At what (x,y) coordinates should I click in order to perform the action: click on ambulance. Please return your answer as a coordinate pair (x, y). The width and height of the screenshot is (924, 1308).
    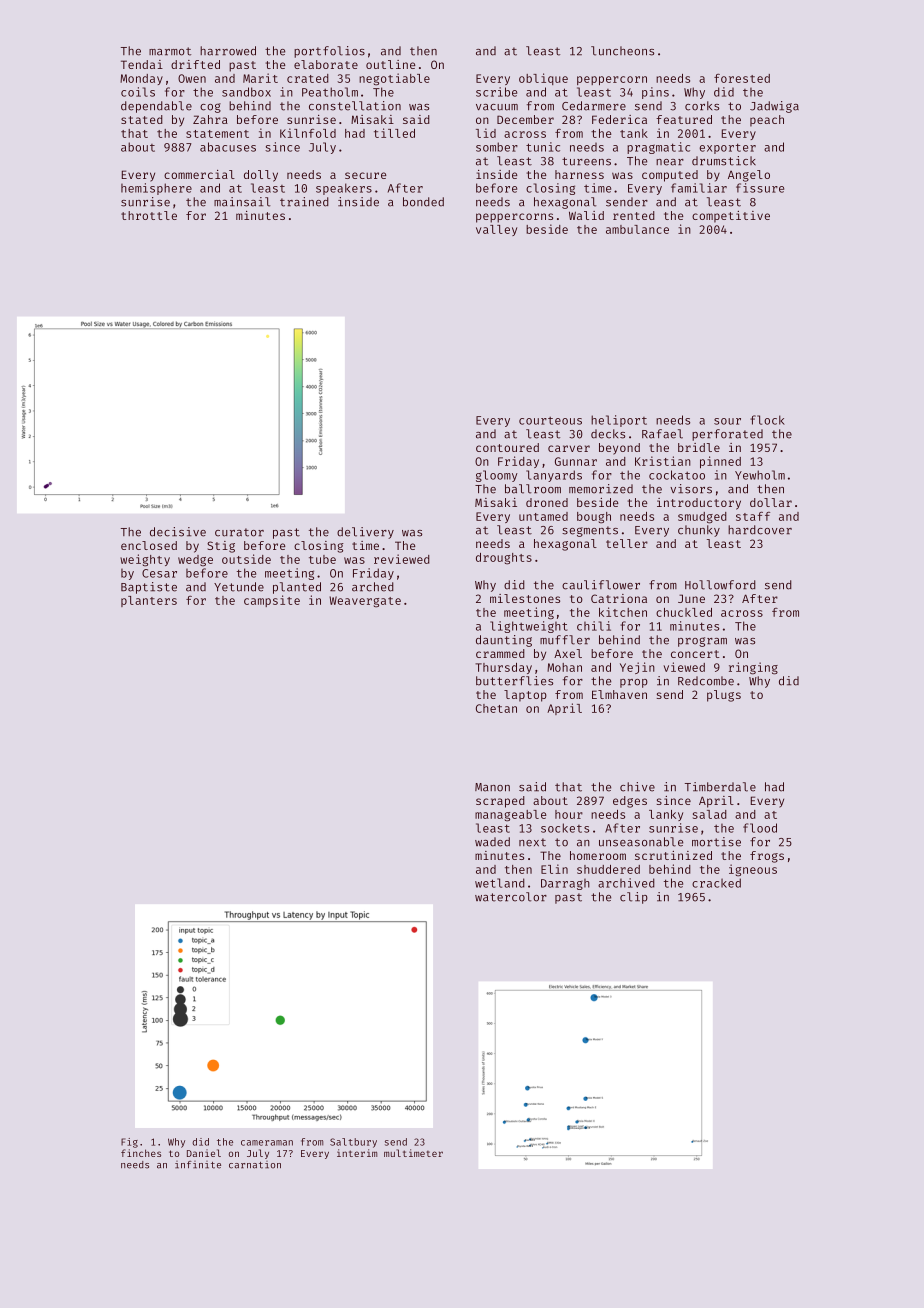
    Looking at the image, I should click on (637, 229).
